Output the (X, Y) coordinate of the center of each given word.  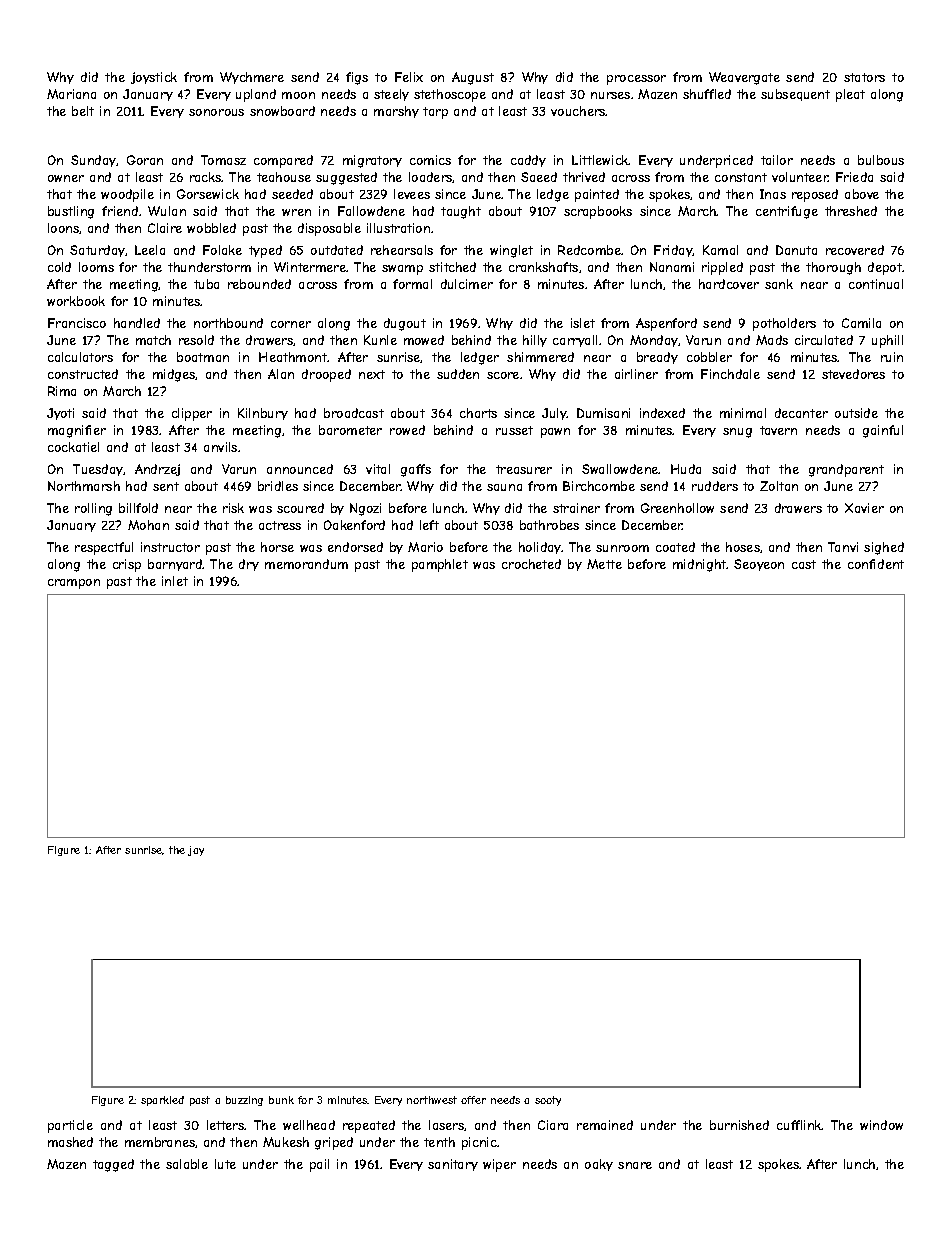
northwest (432, 1100)
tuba (206, 284)
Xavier (864, 508)
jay (196, 851)
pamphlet (440, 565)
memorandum (306, 564)
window (881, 1125)
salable (187, 1164)
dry (249, 565)
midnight (700, 565)
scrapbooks (598, 212)
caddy (528, 161)
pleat (850, 95)
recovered (855, 250)
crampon (74, 584)
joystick (154, 78)
